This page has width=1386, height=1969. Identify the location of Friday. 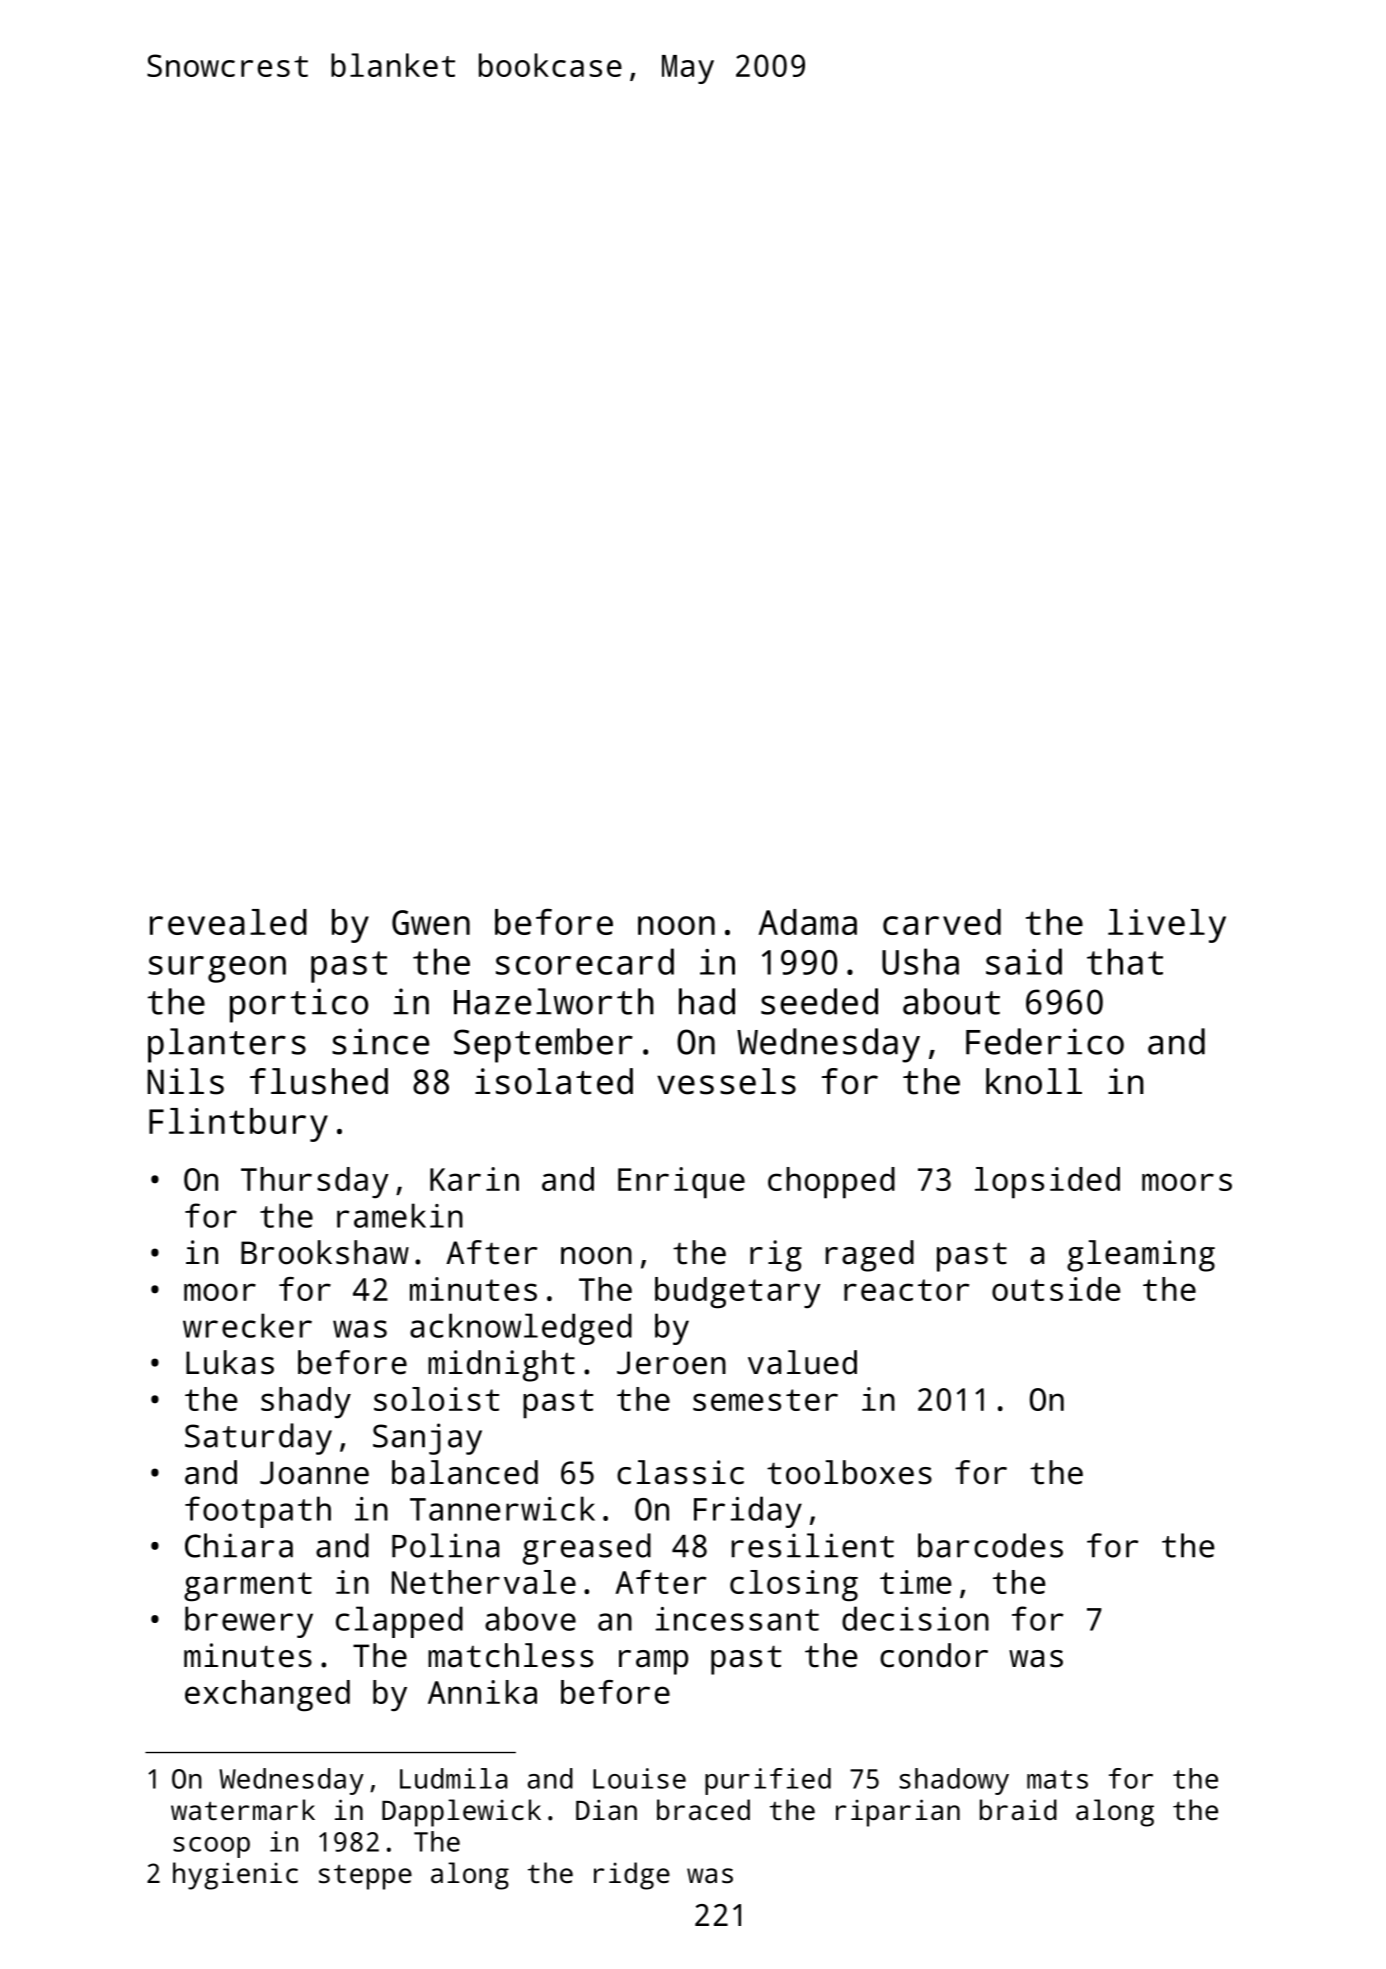
(748, 1512).
